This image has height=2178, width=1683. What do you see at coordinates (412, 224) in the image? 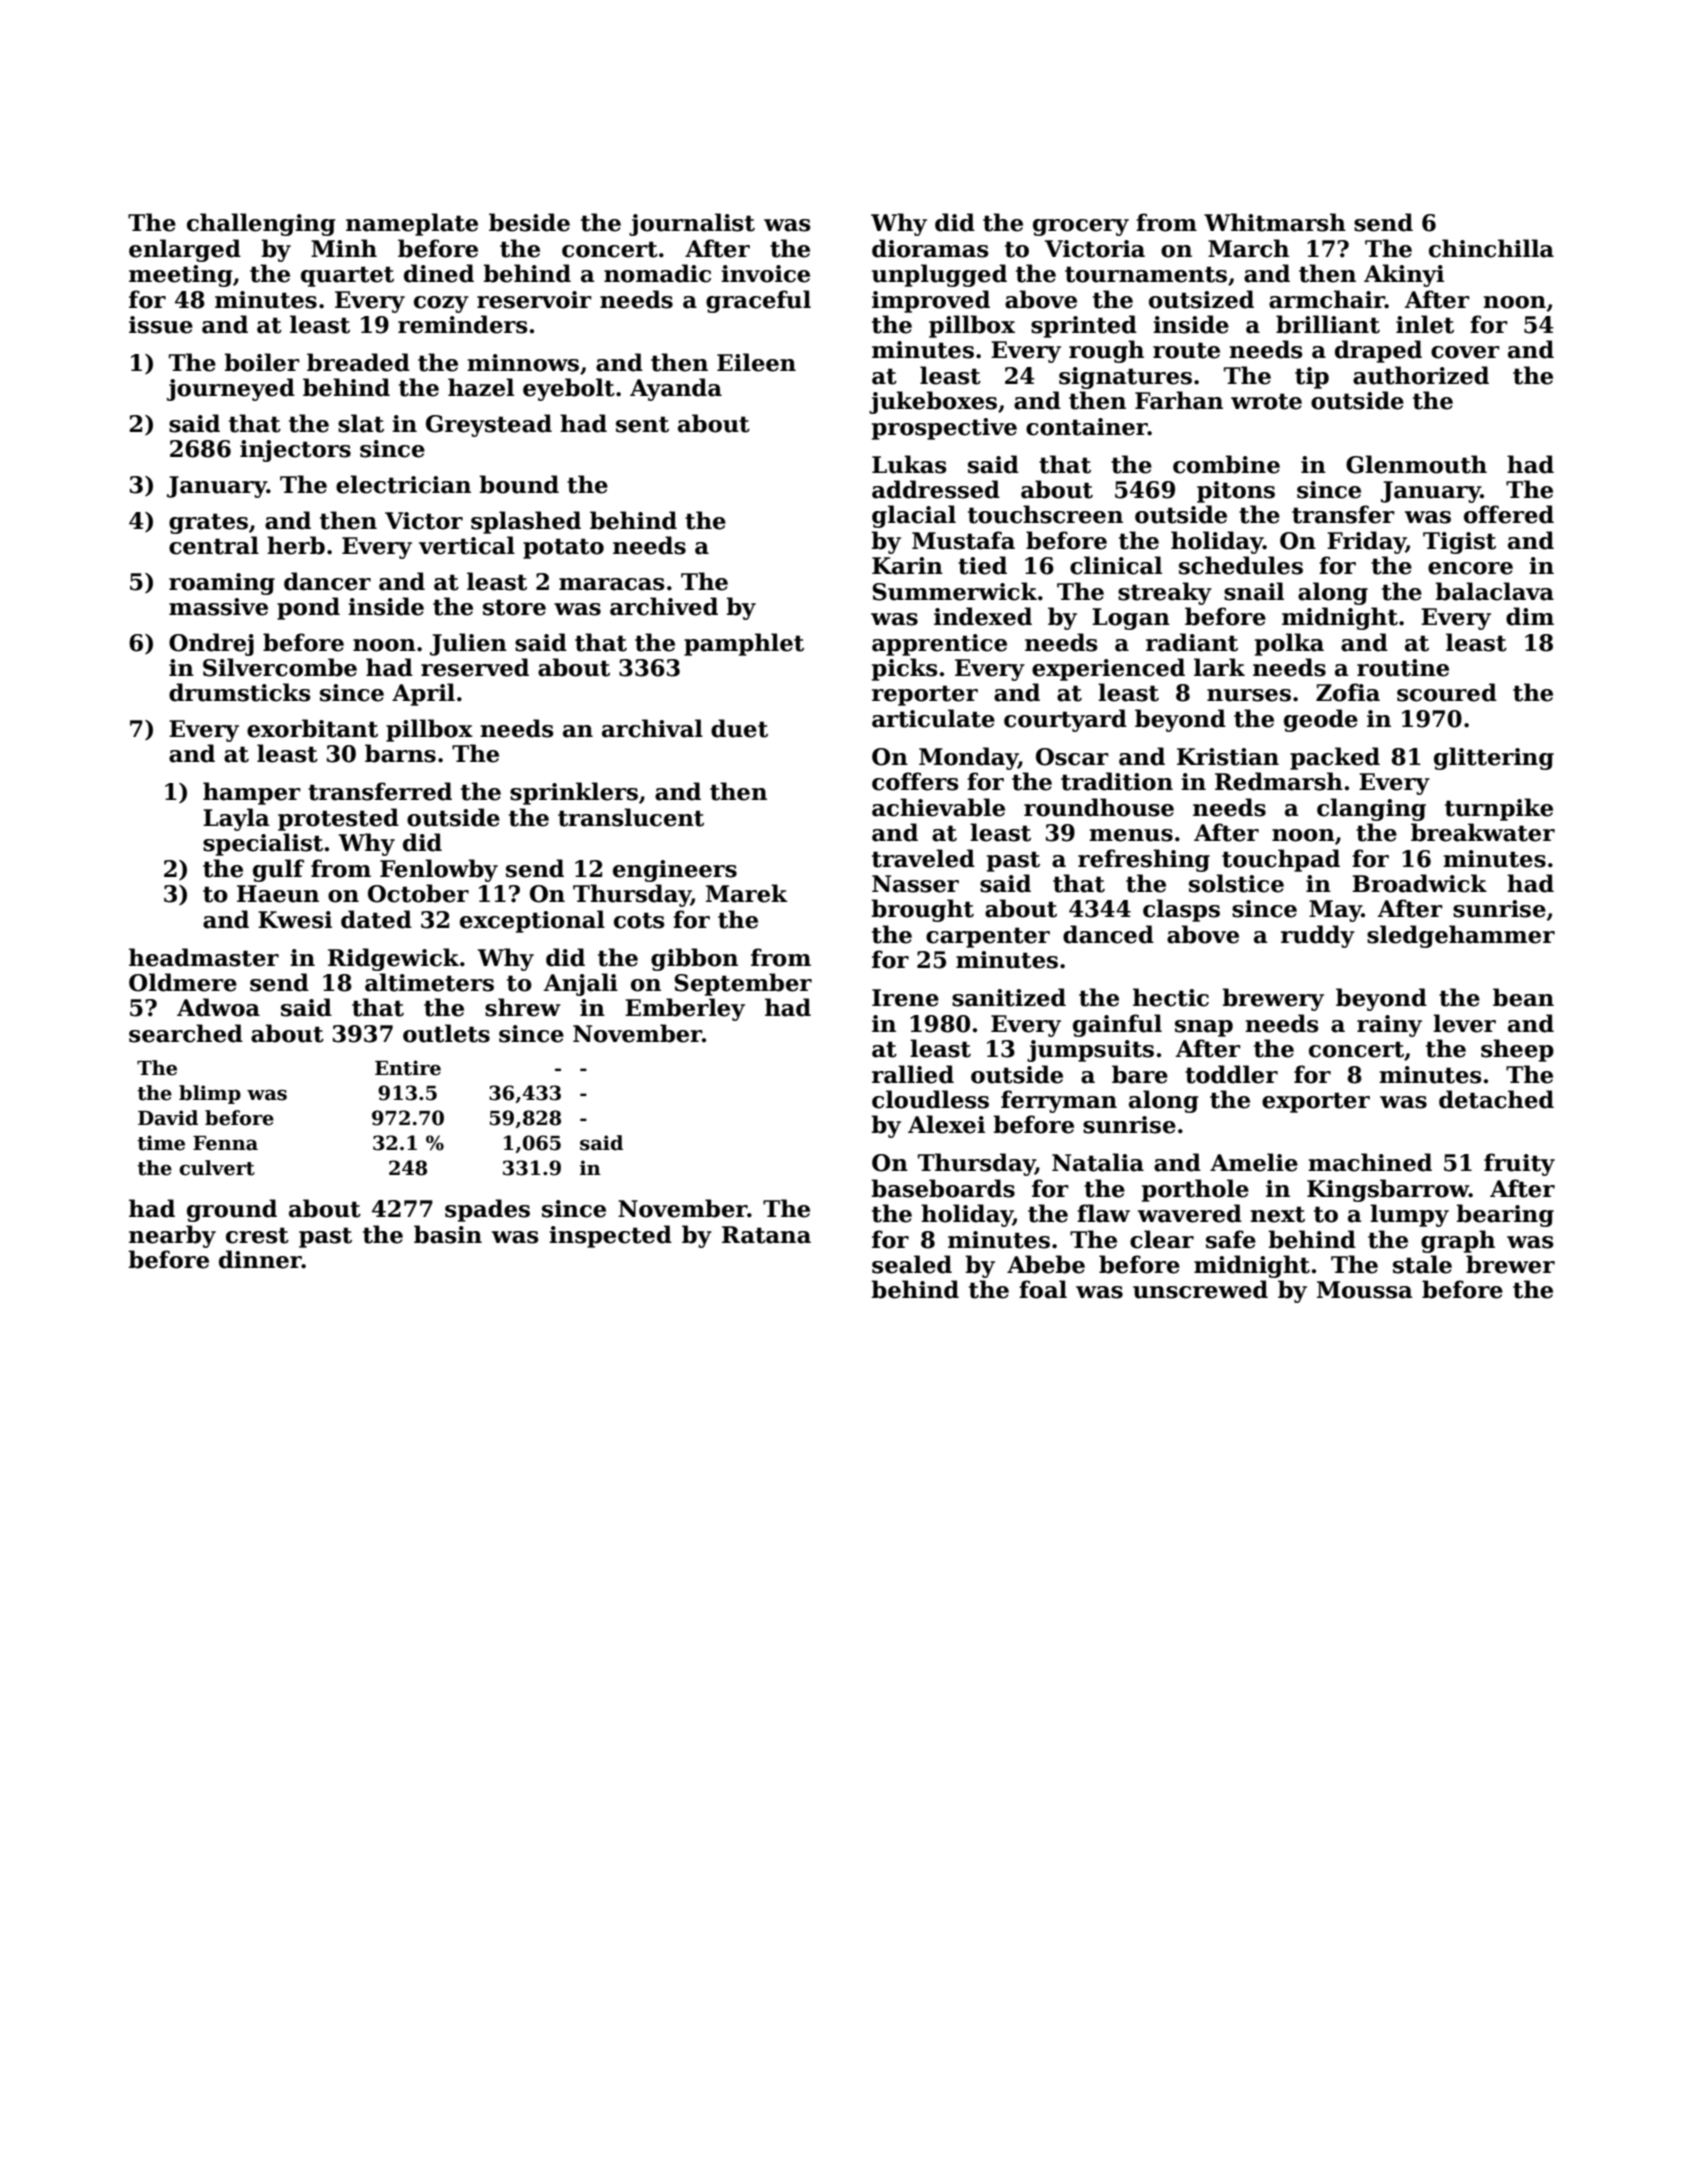
I see `nameplate` at bounding box center [412, 224].
